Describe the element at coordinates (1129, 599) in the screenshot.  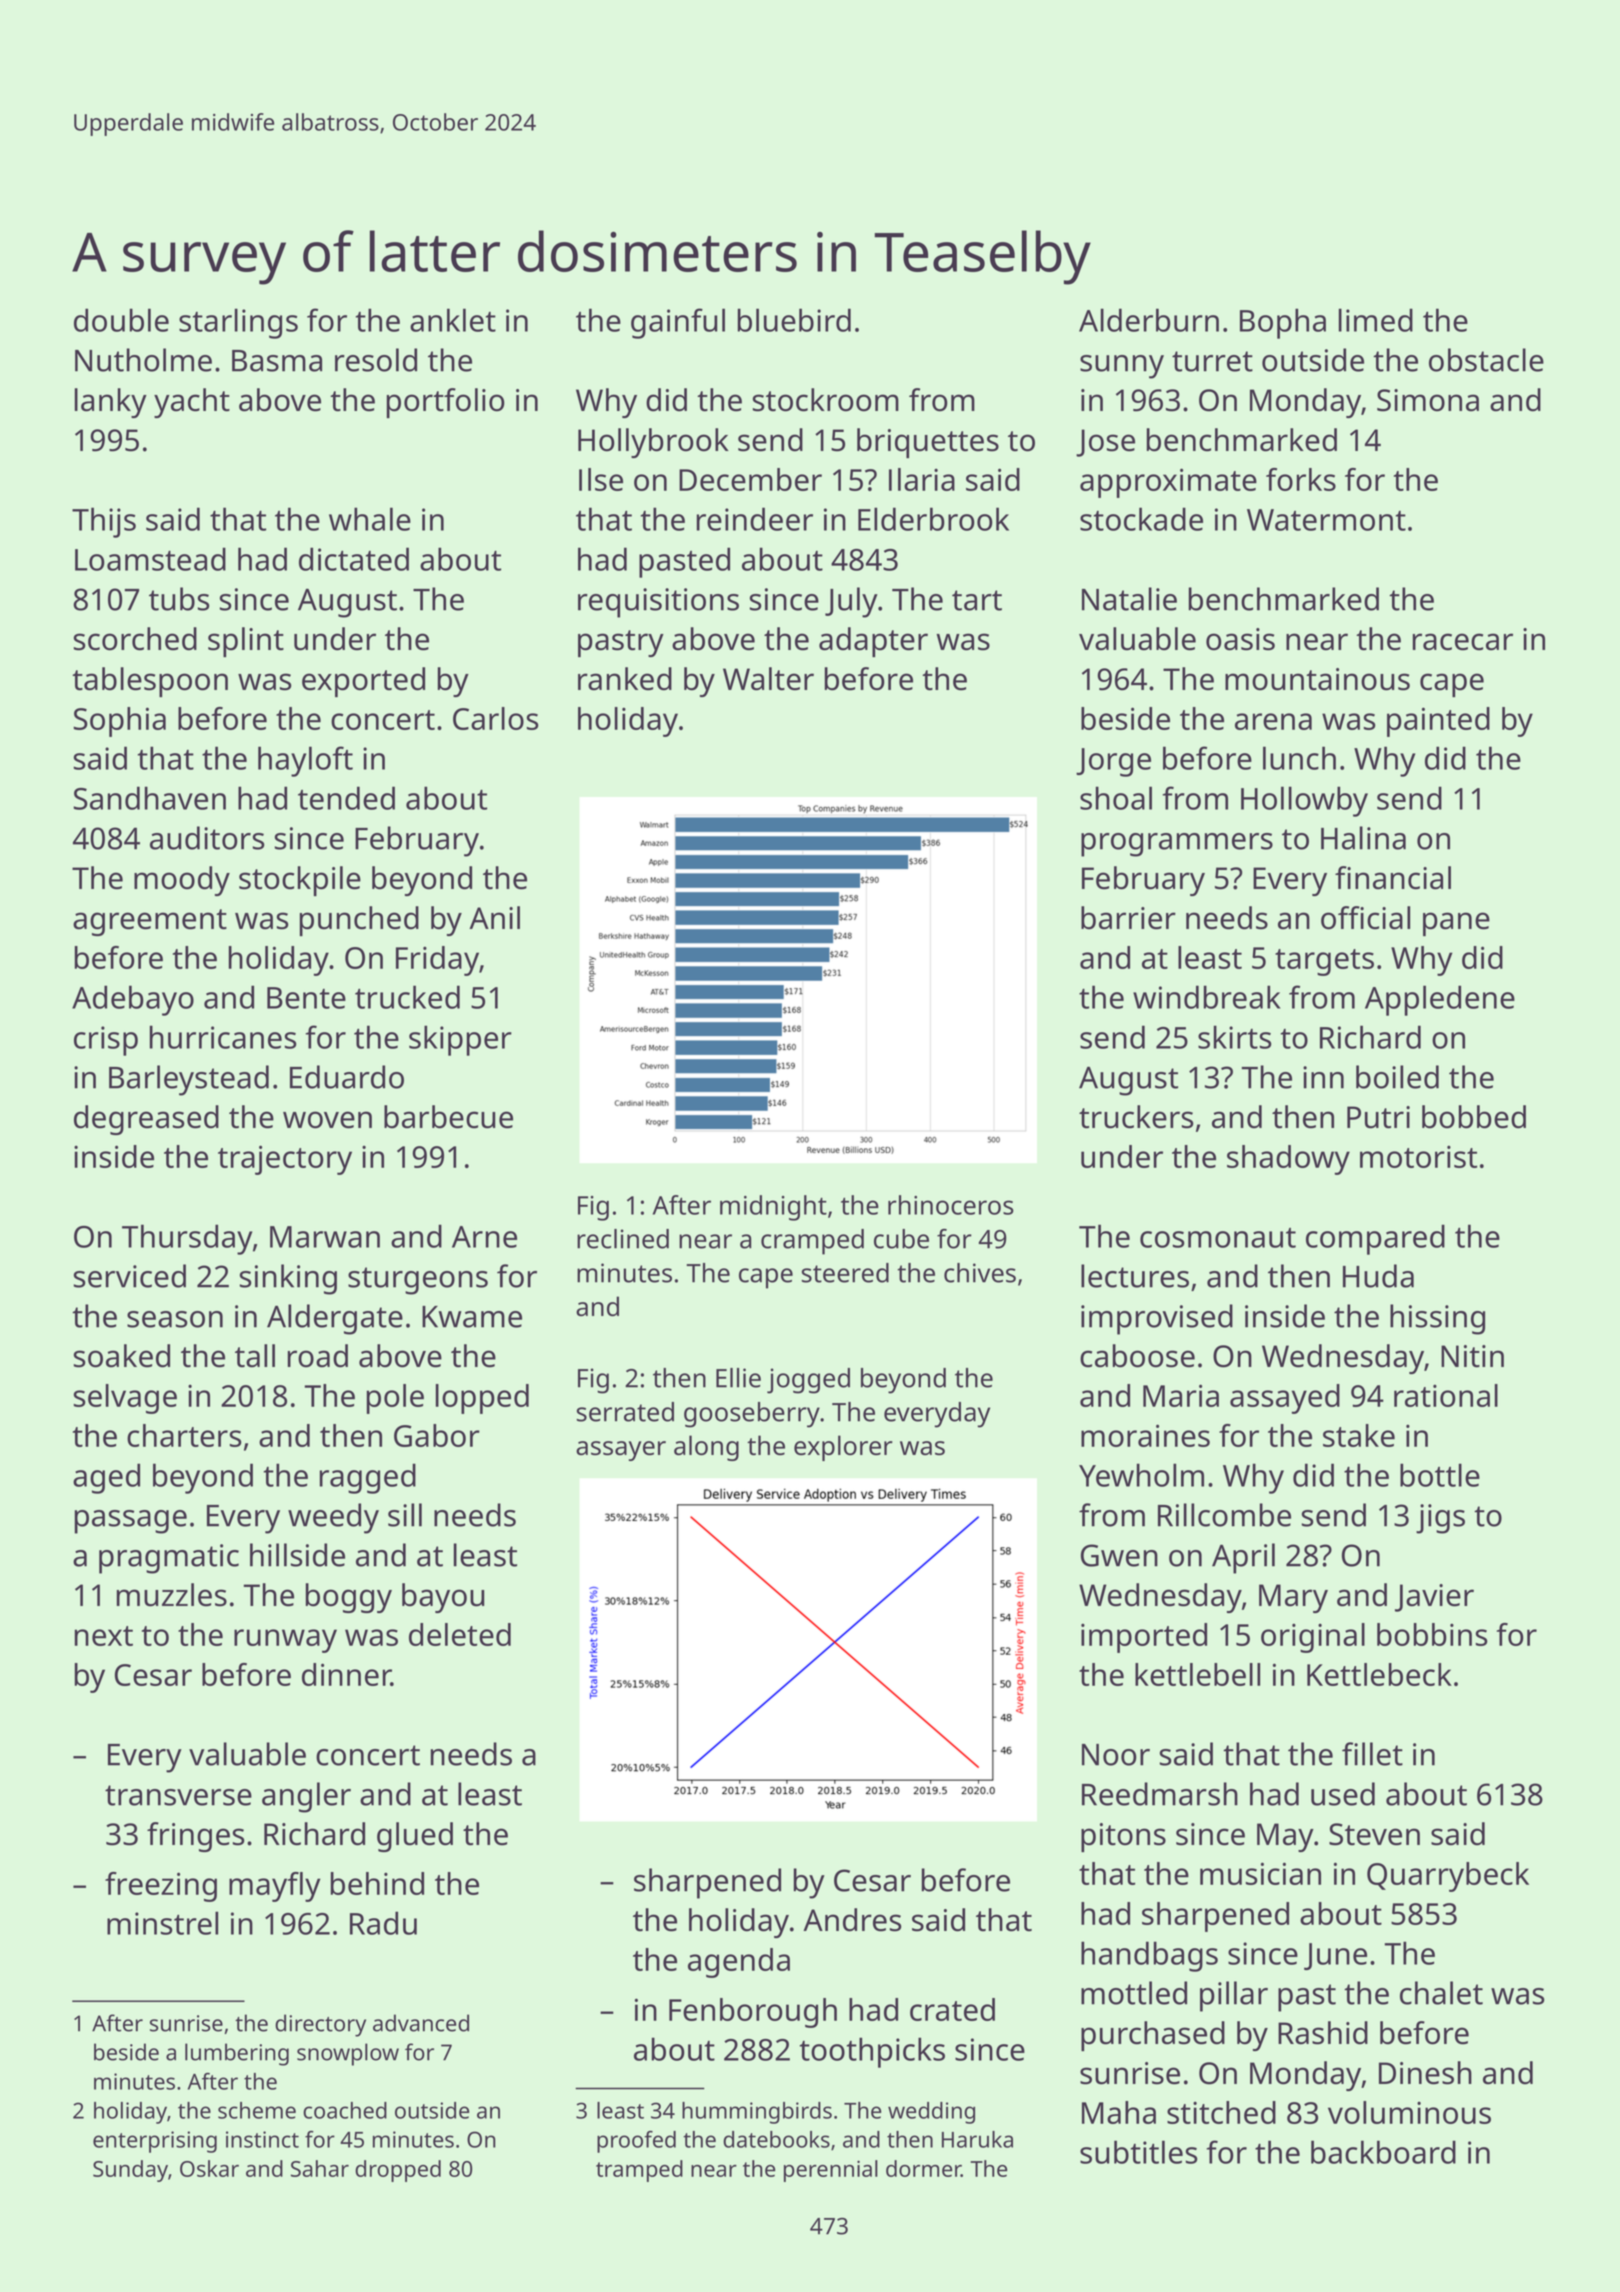
I see `Natalie` at that location.
